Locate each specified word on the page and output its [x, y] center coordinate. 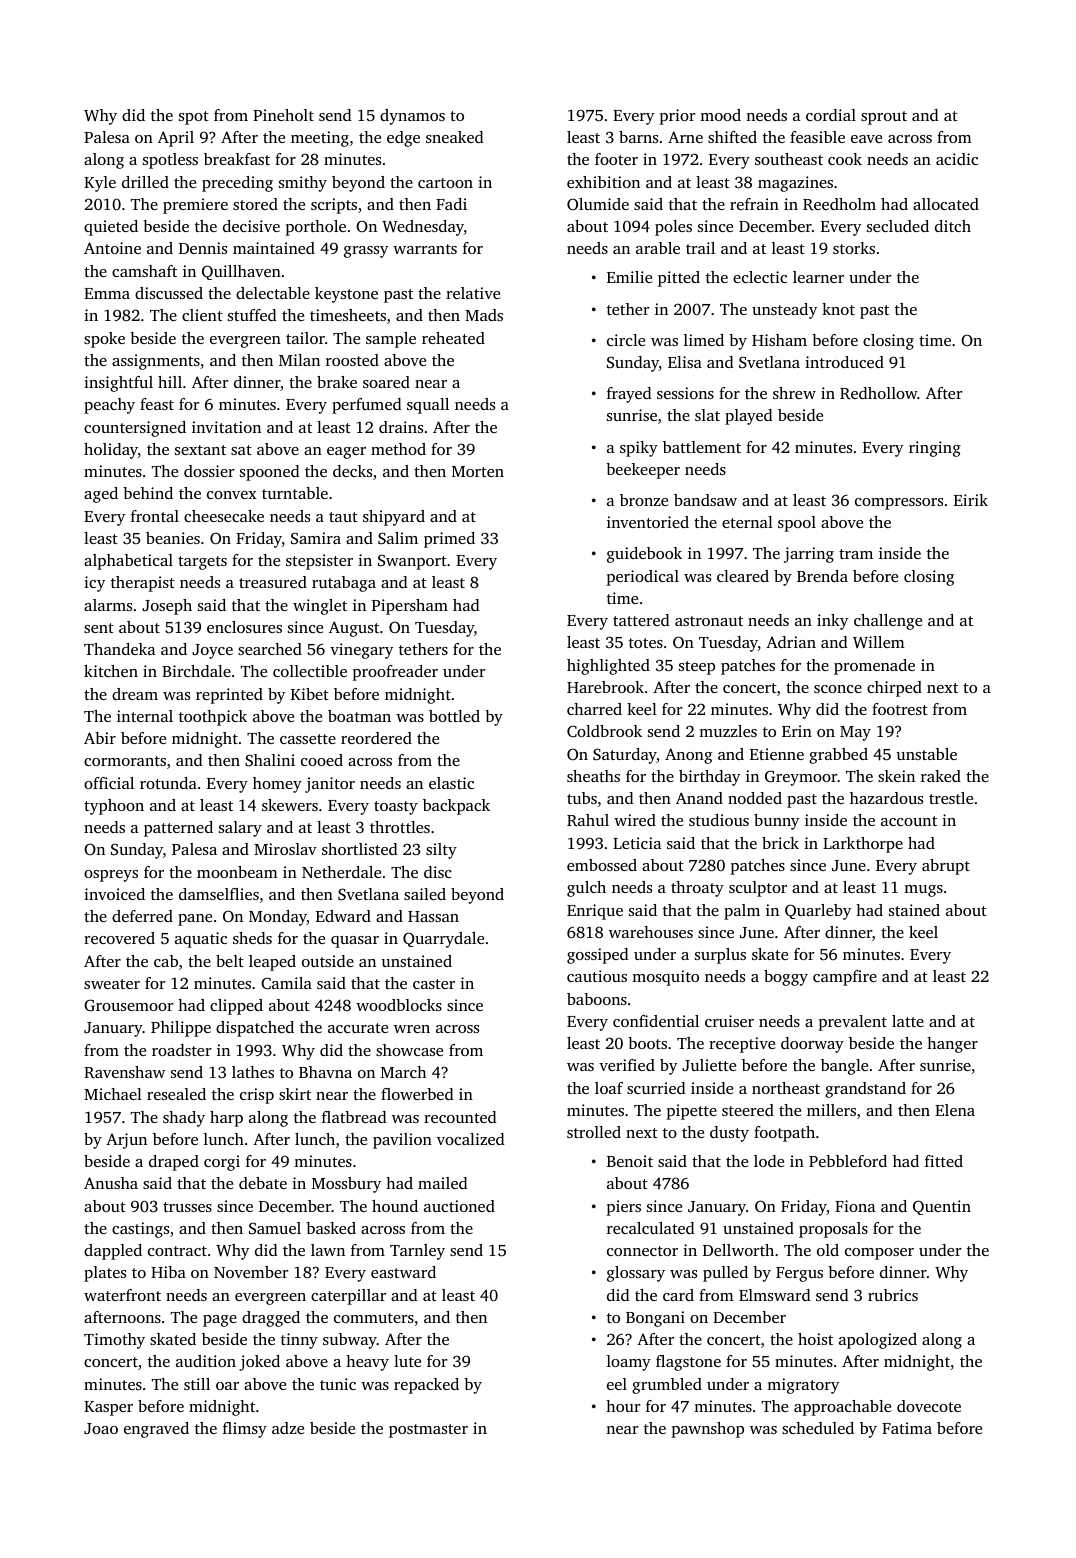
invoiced [114, 894]
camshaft [144, 271]
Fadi [451, 204]
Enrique [595, 912]
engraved [156, 1430]
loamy [629, 1363]
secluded [898, 226]
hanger [952, 1045]
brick [780, 843]
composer [879, 1254]
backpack [456, 807]
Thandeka [119, 649]
